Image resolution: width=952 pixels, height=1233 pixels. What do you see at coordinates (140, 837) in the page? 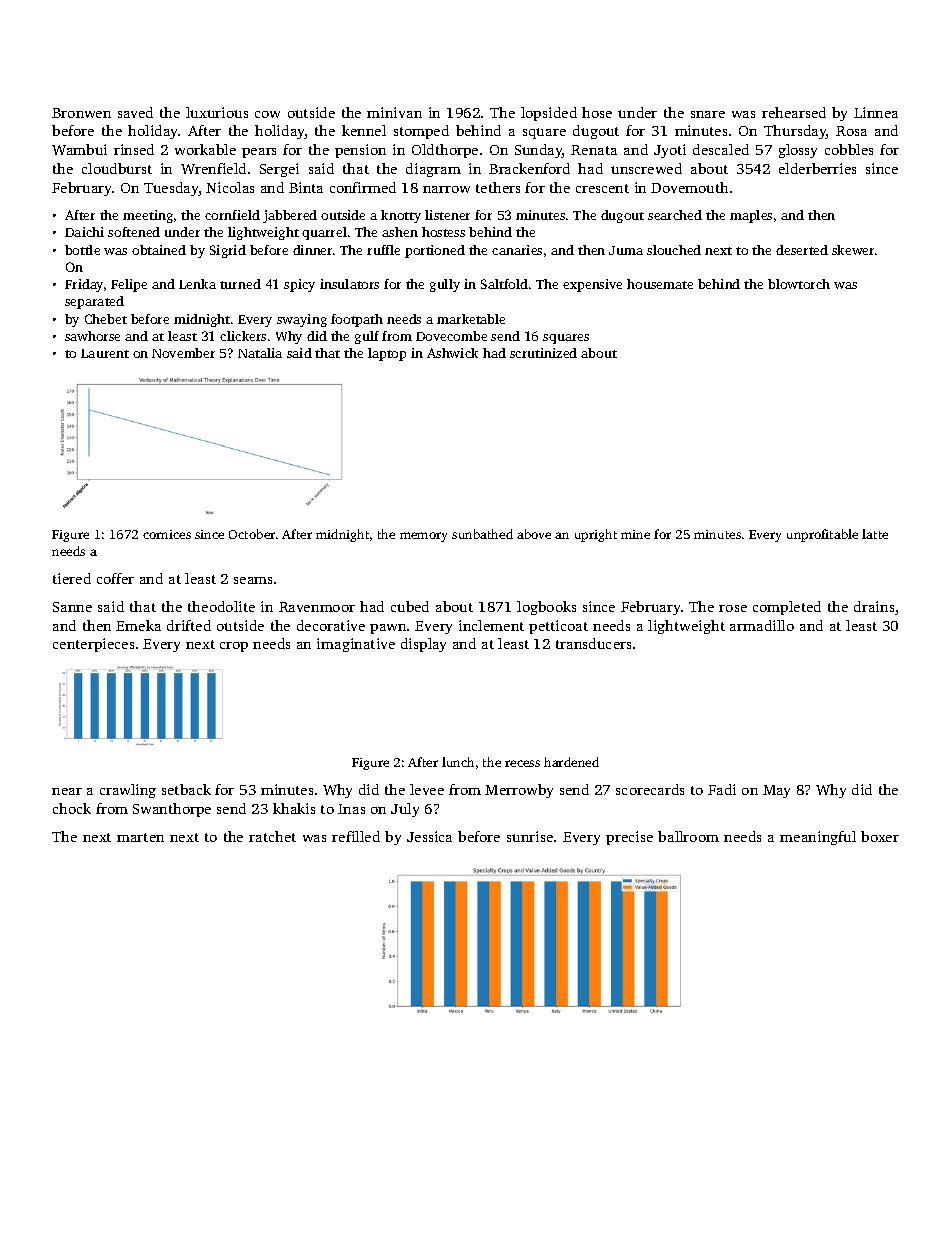
I see `marten` at bounding box center [140, 837].
